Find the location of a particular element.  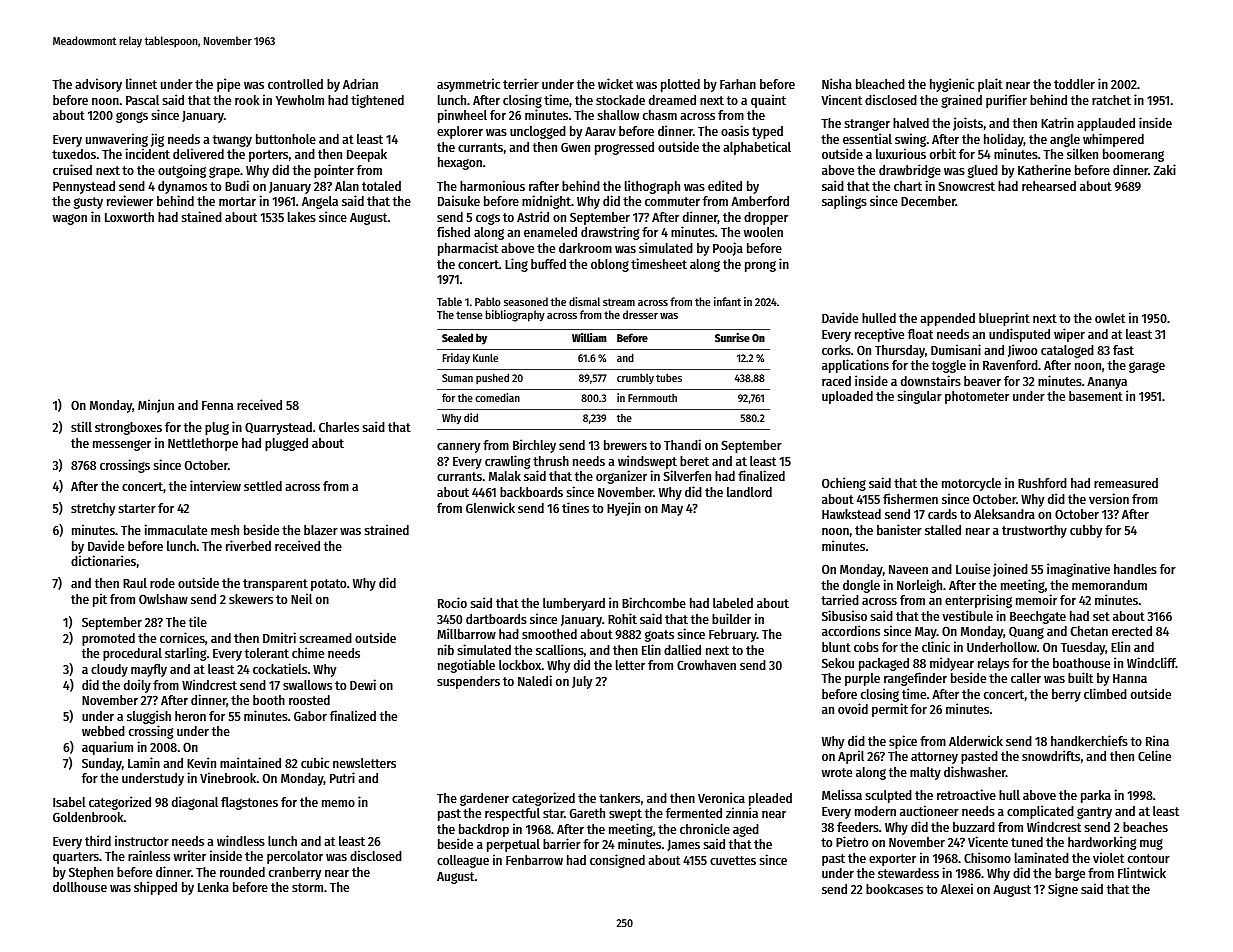

Fernmouth is located at coordinates (652, 397).
